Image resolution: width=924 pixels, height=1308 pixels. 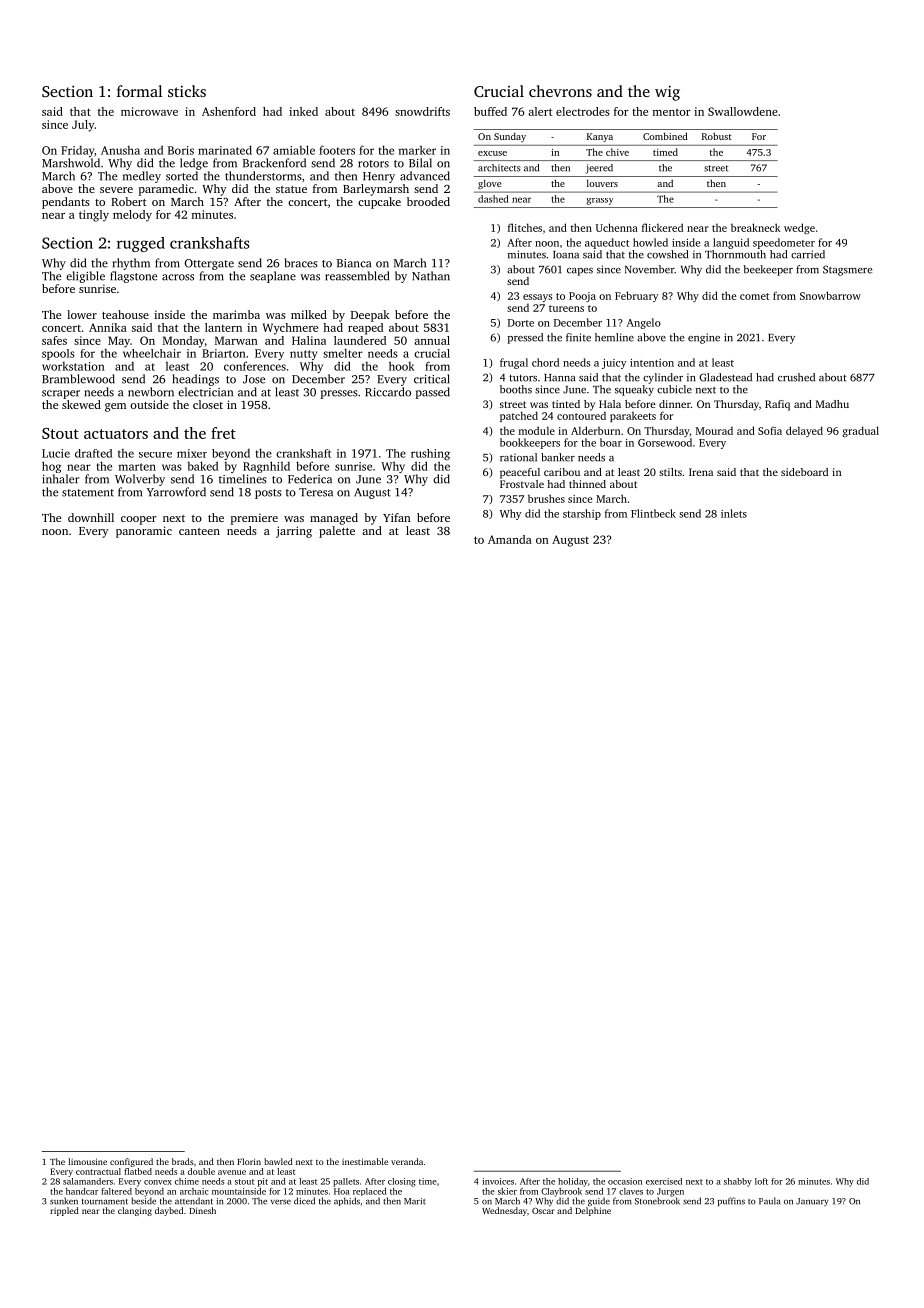 What do you see at coordinates (664, 1181) in the screenshot?
I see `exercised` at bounding box center [664, 1181].
